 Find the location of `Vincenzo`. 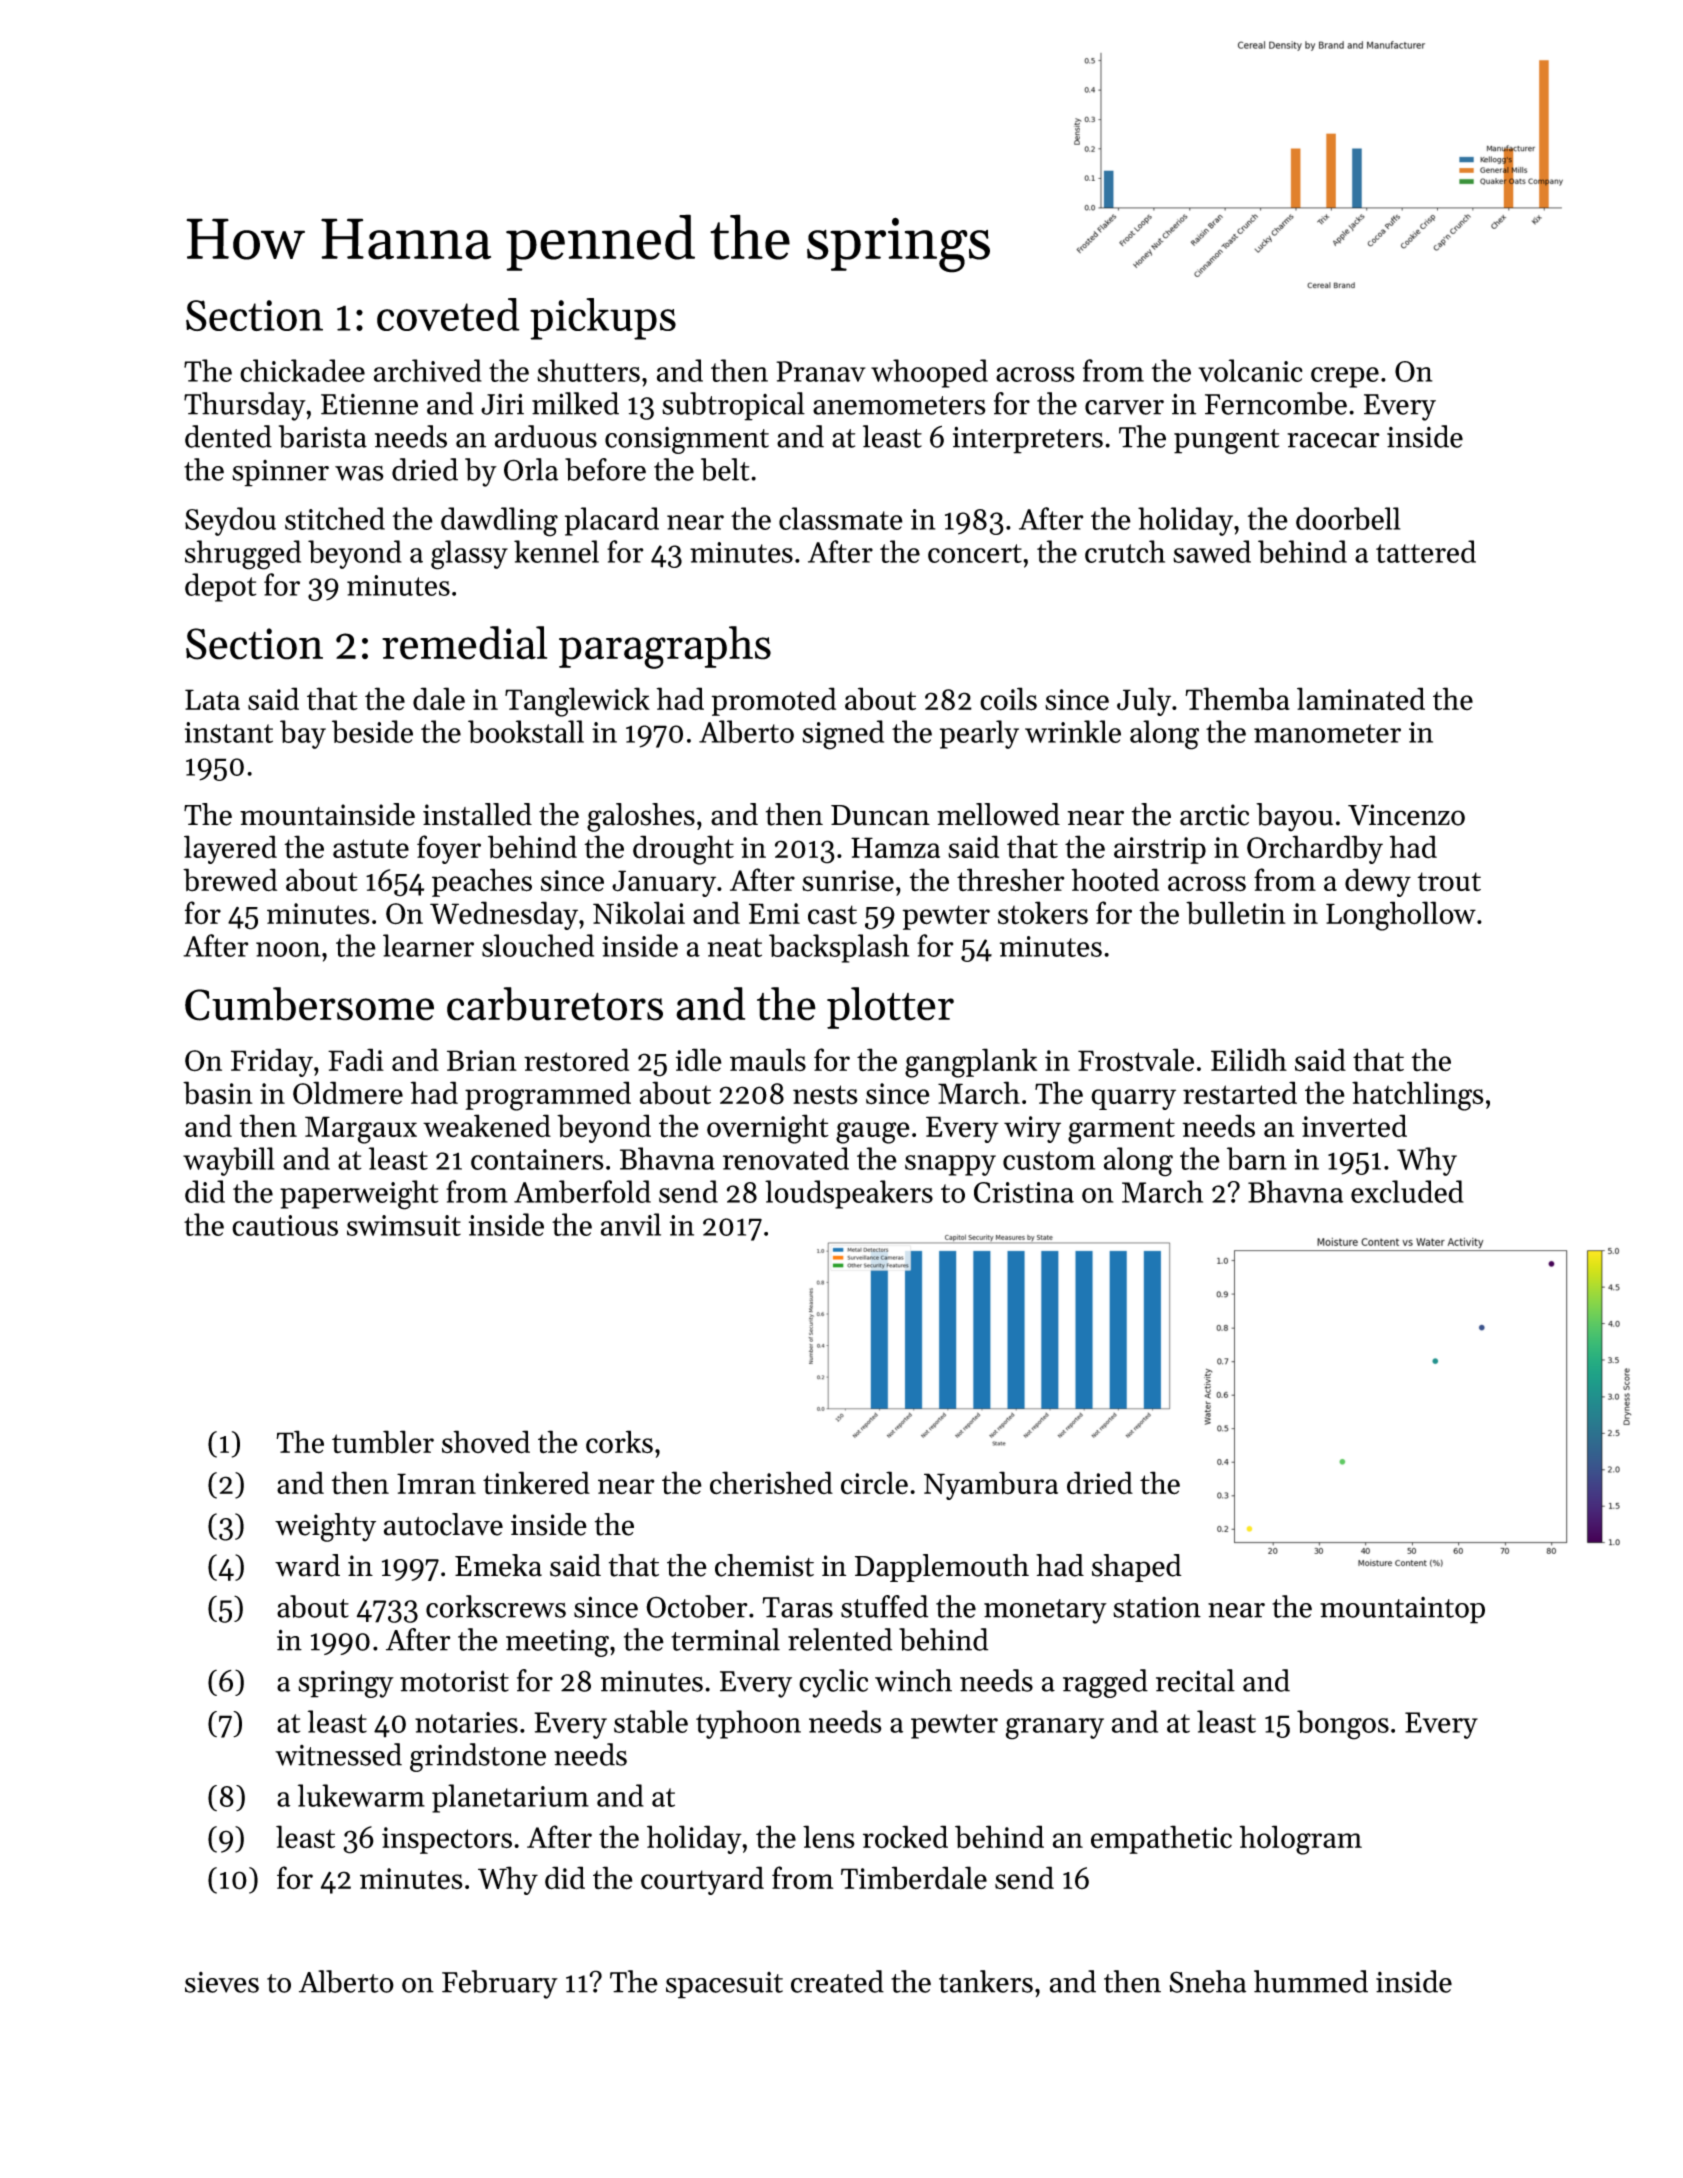

Vincenzo is located at coordinates (1406, 815).
